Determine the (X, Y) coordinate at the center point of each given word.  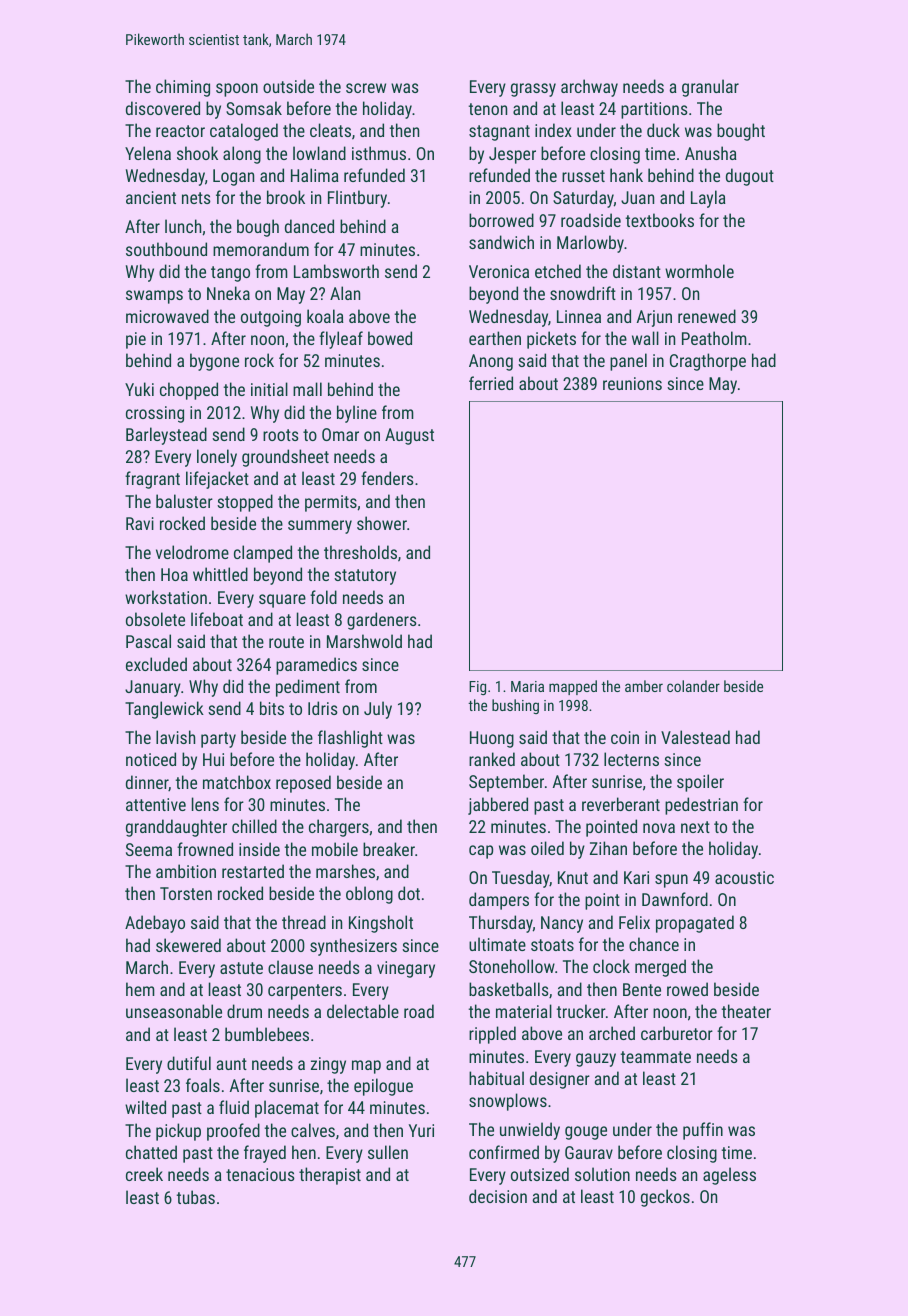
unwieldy (530, 1131)
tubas (196, 1197)
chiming (183, 88)
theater (746, 1011)
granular (710, 88)
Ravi (140, 523)
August (409, 436)
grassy (533, 90)
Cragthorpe (708, 362)
